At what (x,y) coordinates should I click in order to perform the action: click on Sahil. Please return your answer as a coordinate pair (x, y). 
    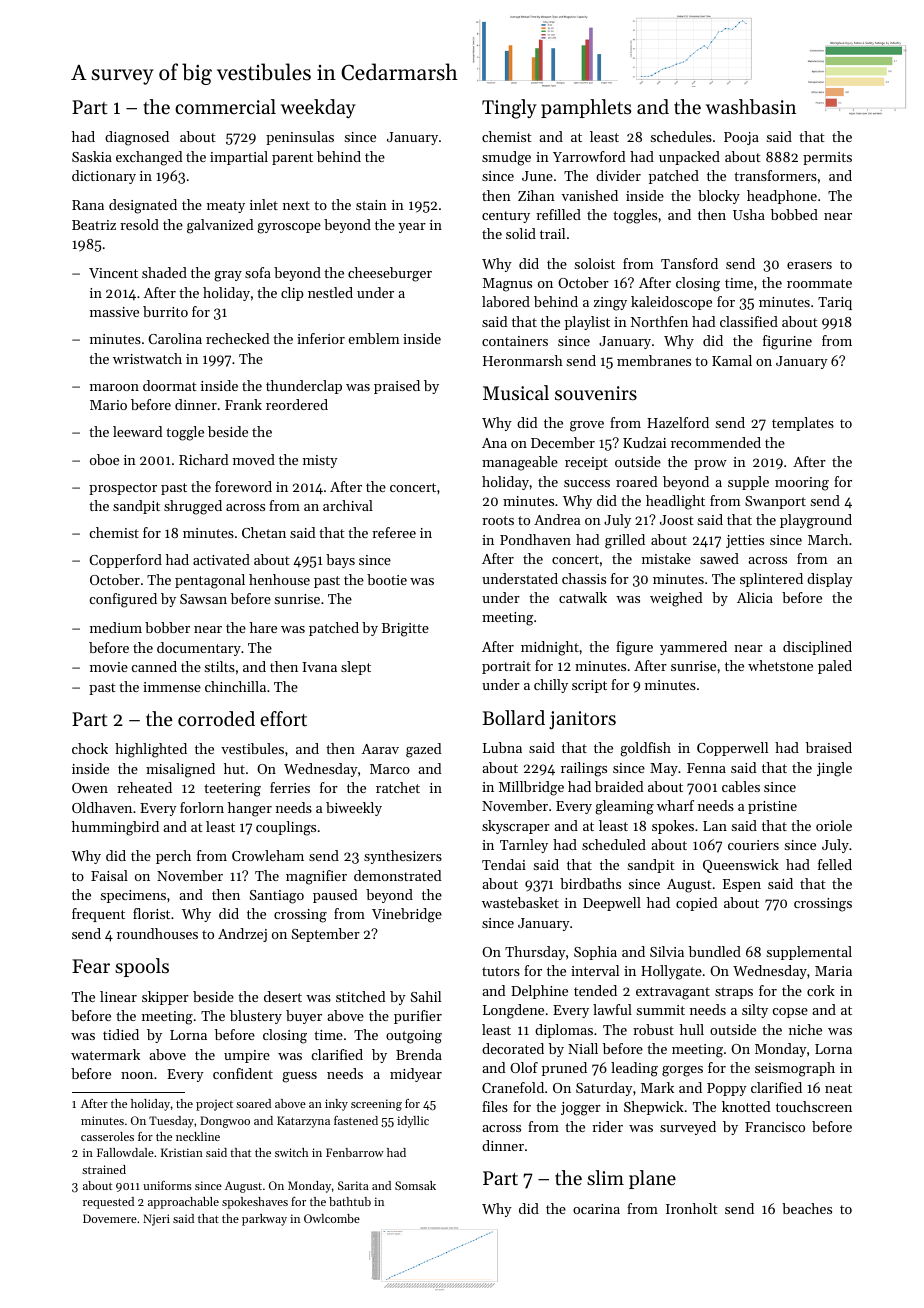
    Looking at the image, I should click on (426, 996).
